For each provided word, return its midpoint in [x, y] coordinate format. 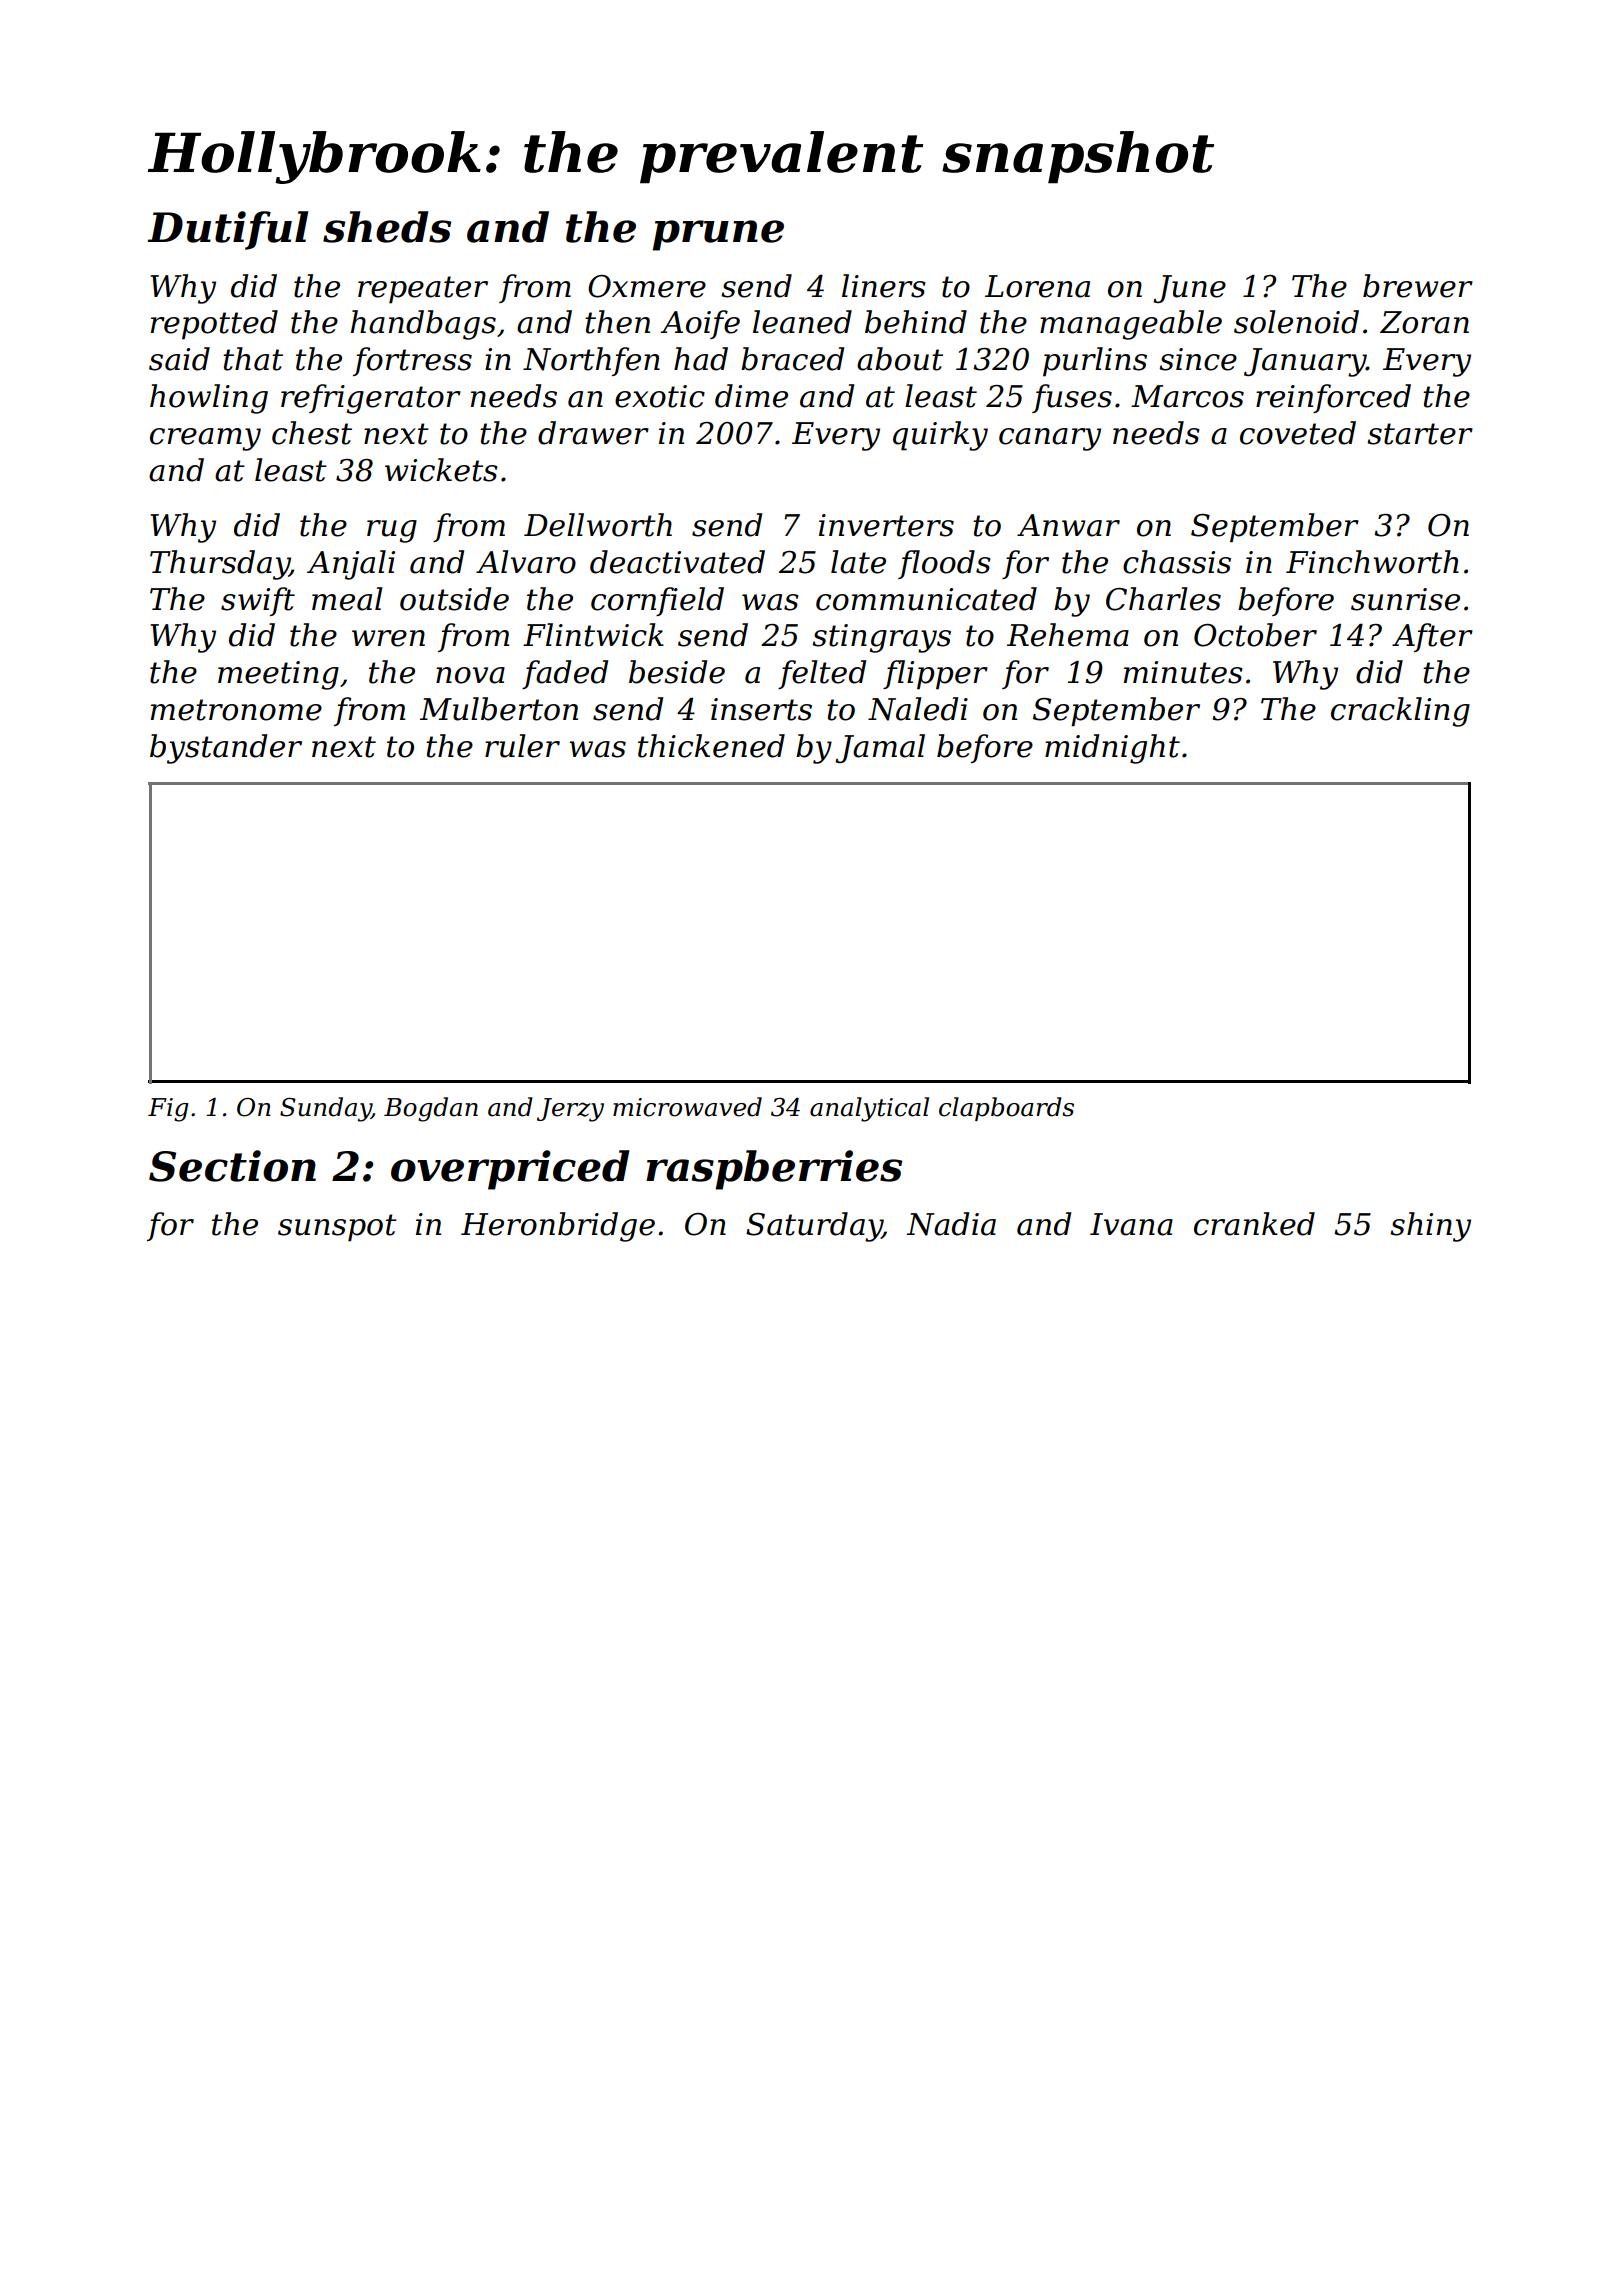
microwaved [687, 1107]
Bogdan [431, 1109]
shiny [1430, 1227]
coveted [1298, 433]
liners [884, 286]
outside [454, 599]
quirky [940, 436]
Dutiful [227, 230]
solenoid [1296, 322]
